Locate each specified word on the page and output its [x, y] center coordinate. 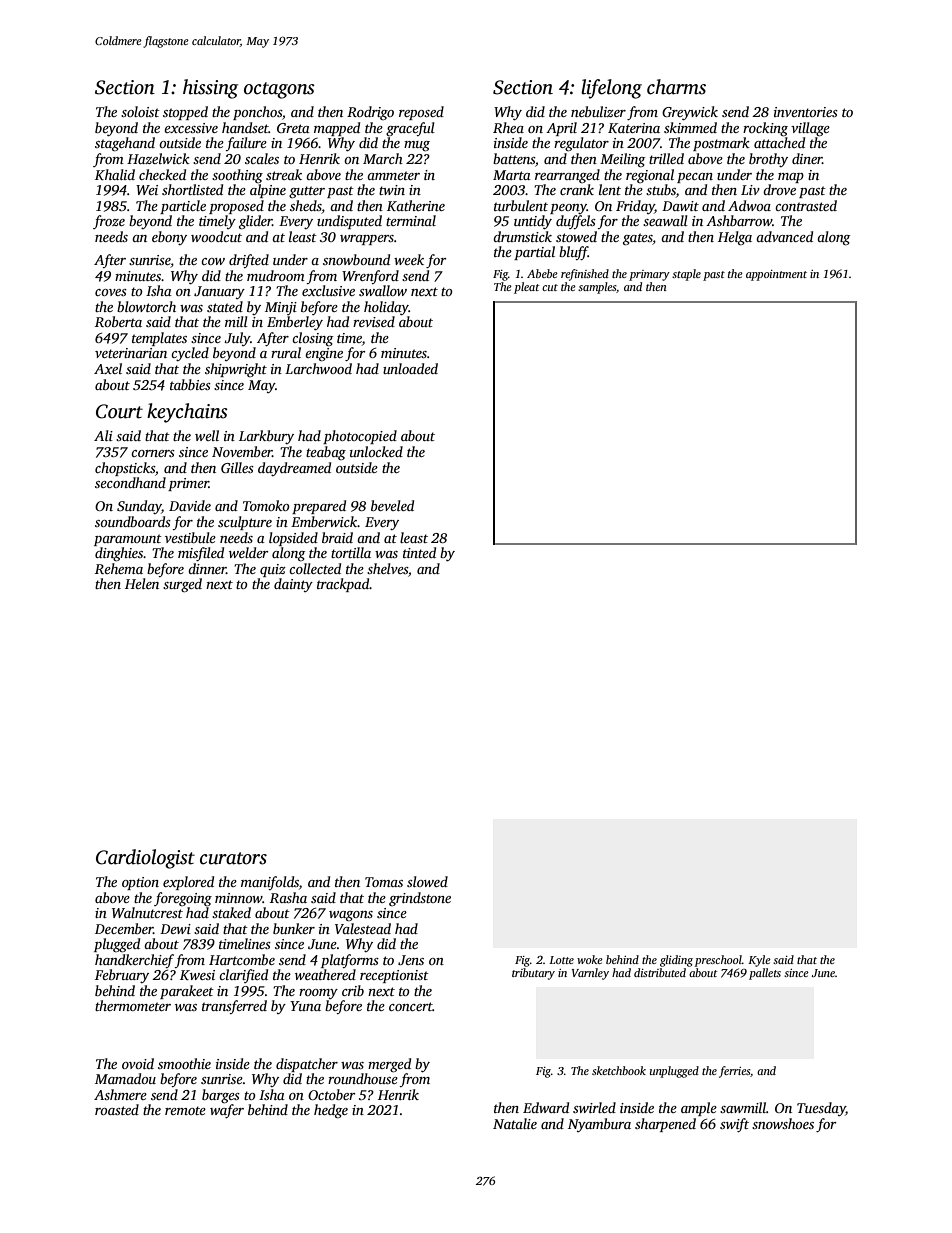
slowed [427, 881]
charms [676, 87]
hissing [210, 89]
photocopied [360, 437]
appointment [776, 275]
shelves [387, 568]
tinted [419, 552]
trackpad [343, 585]
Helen [142, 583]
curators [233, 858]
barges [221, 1096]
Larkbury [266, 437]
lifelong [611, 89]
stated [225, 306]
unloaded [410, 368]
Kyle [759, 961]
